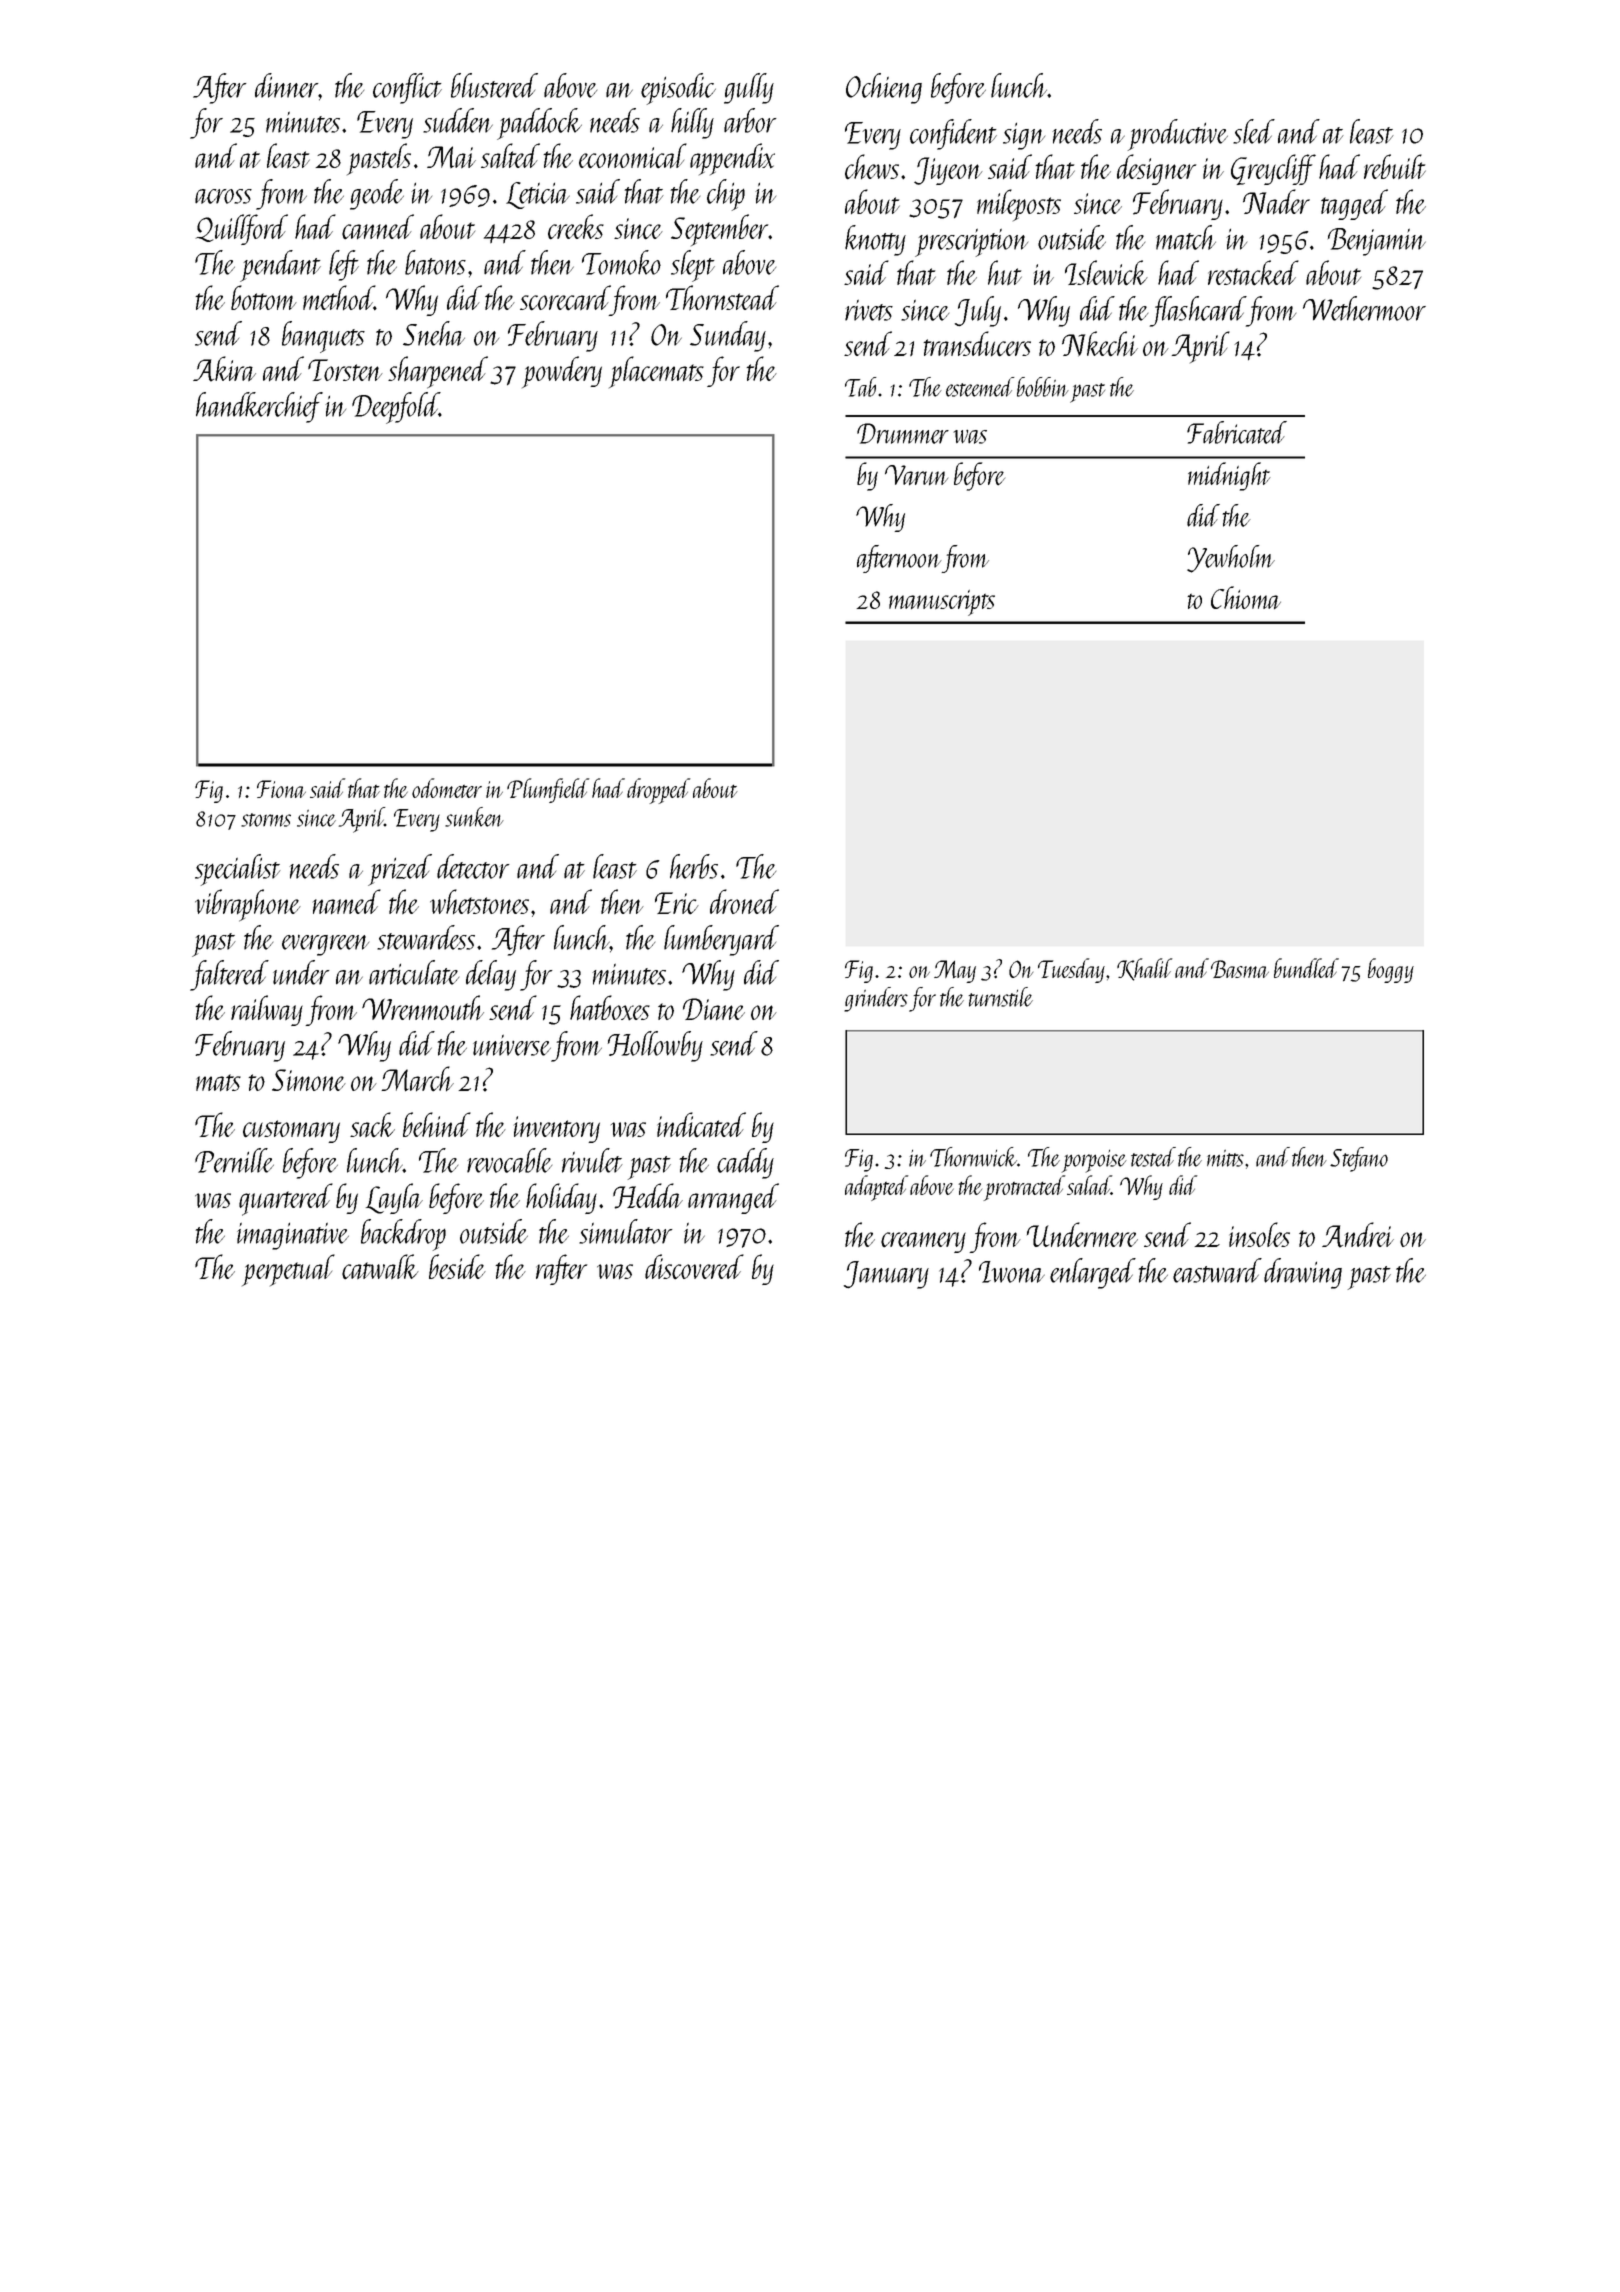 The height and width of the screenshot is (2292, 1620). Describe the element at coordinates (562, 372) in the screenshot. I see `powdery` at that location.
